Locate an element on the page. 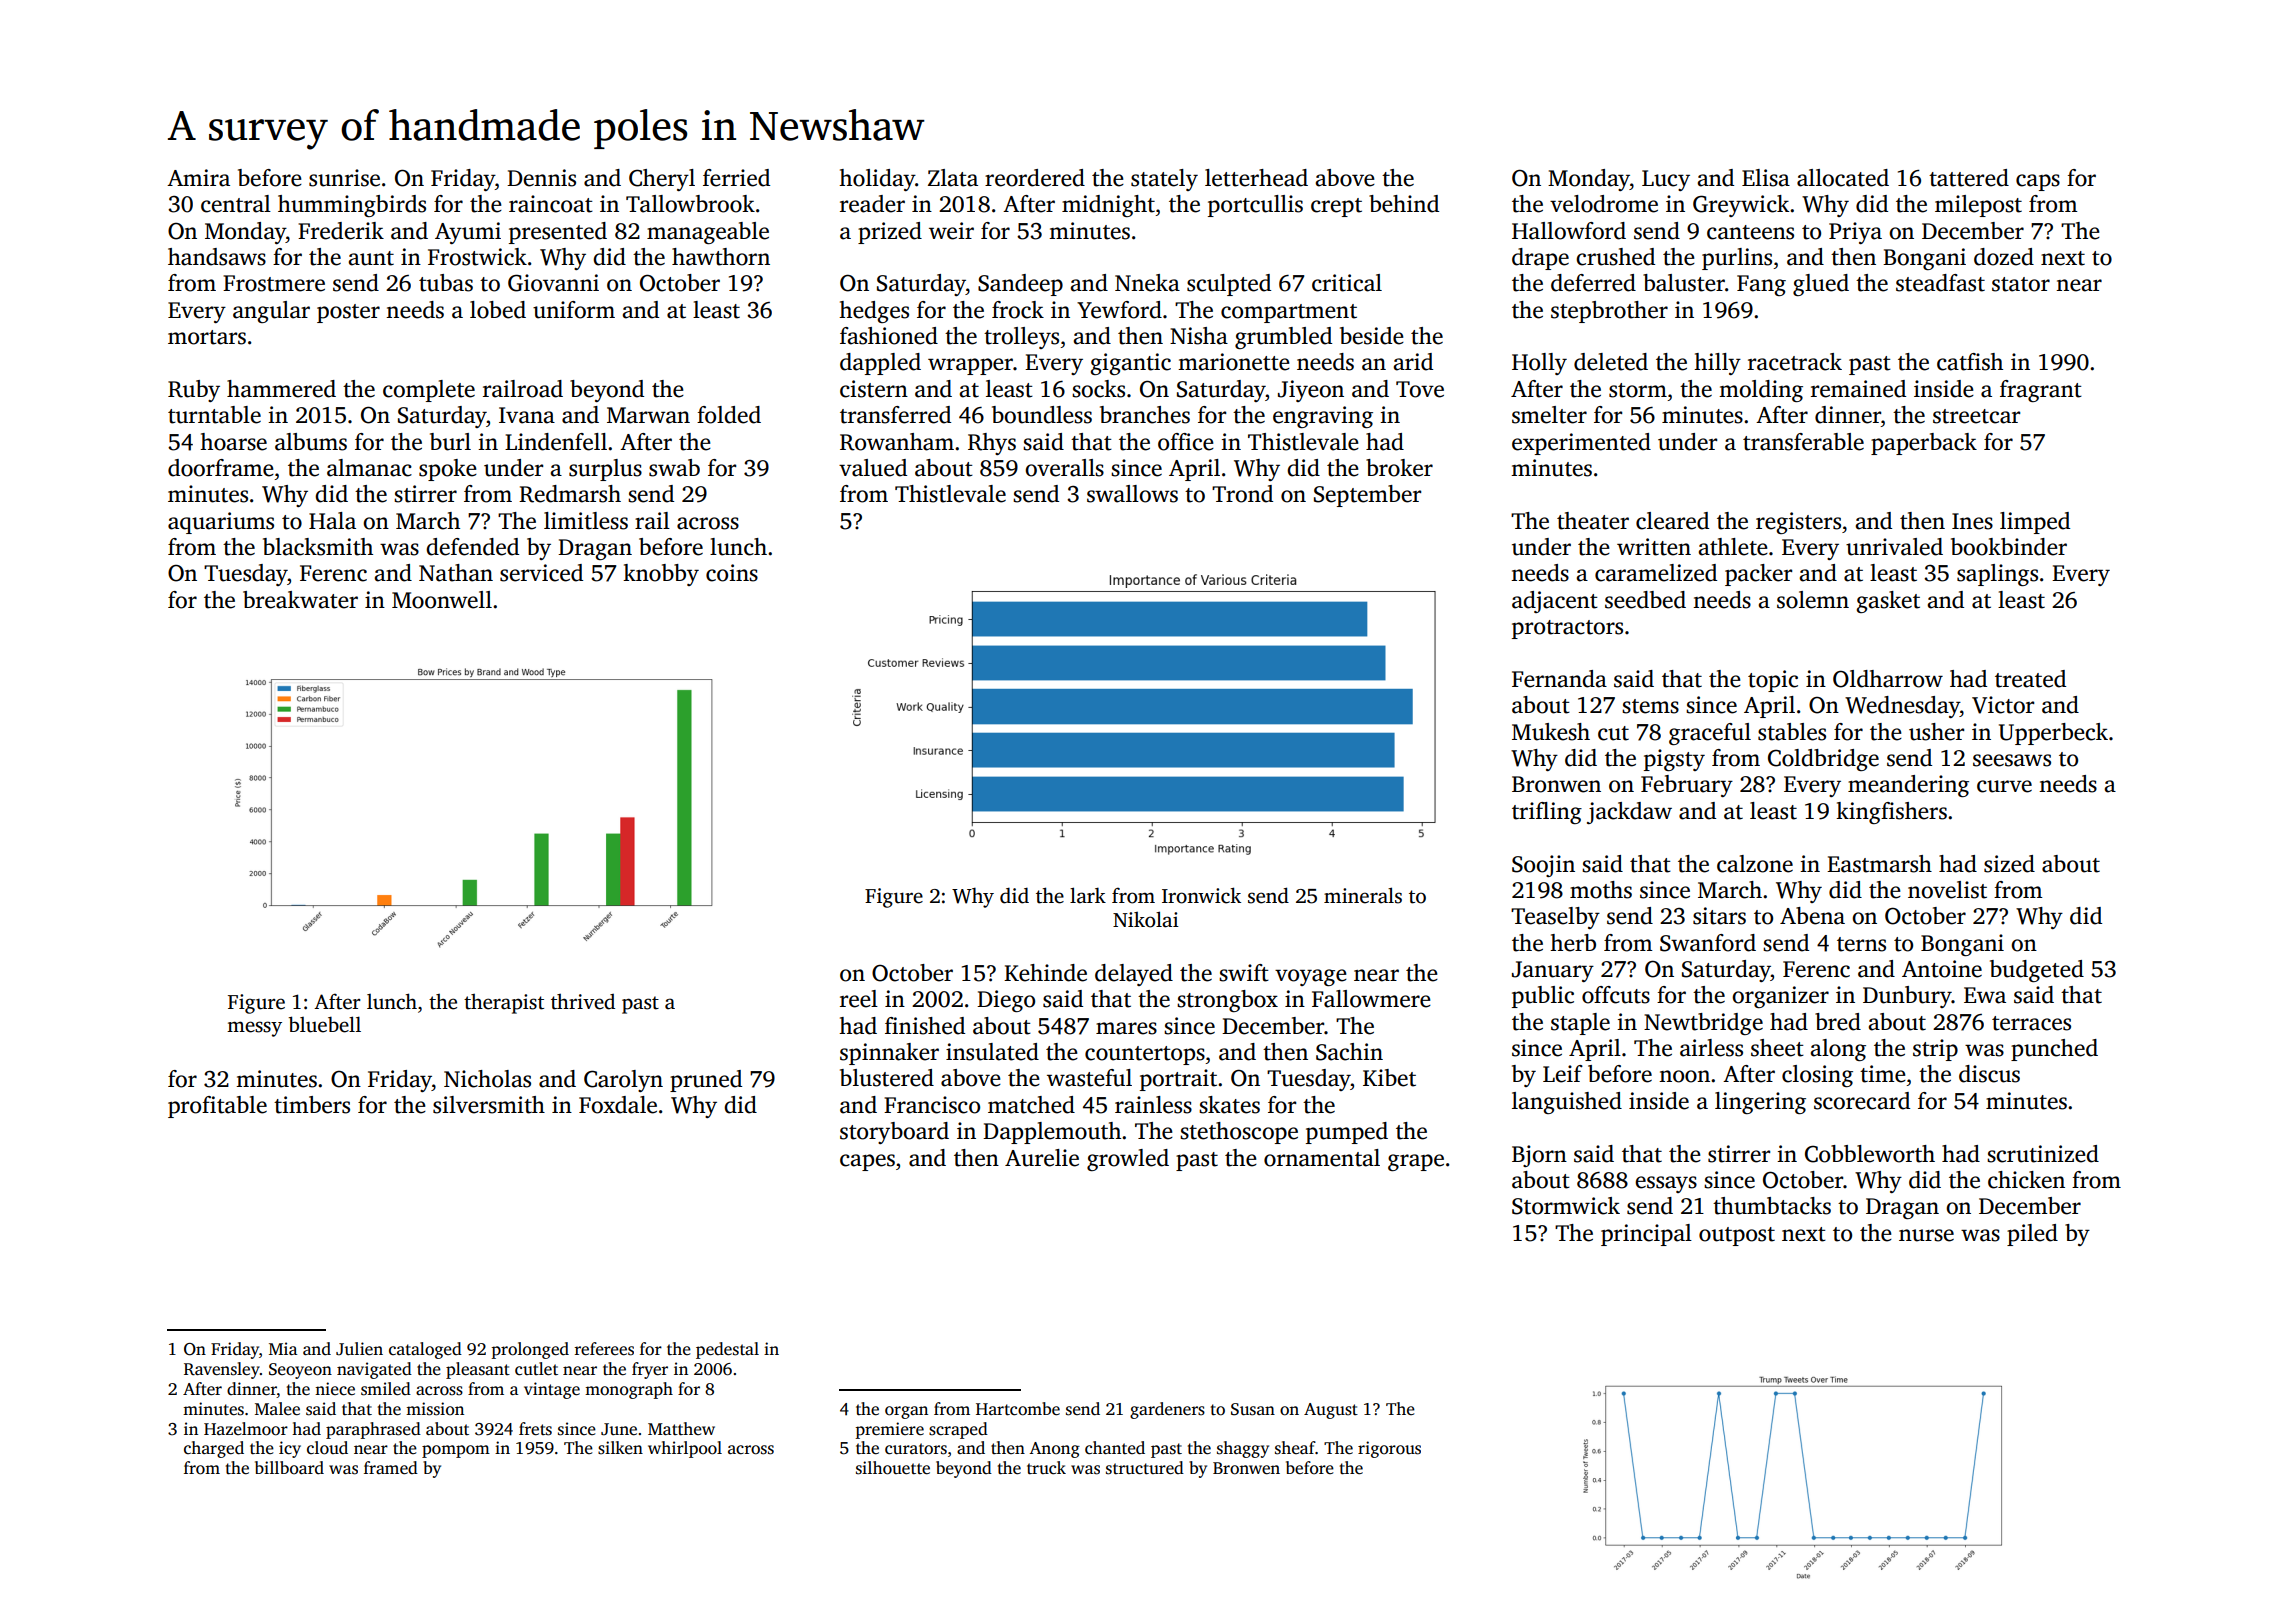  timbers is located at coordinates (312, 1105).
